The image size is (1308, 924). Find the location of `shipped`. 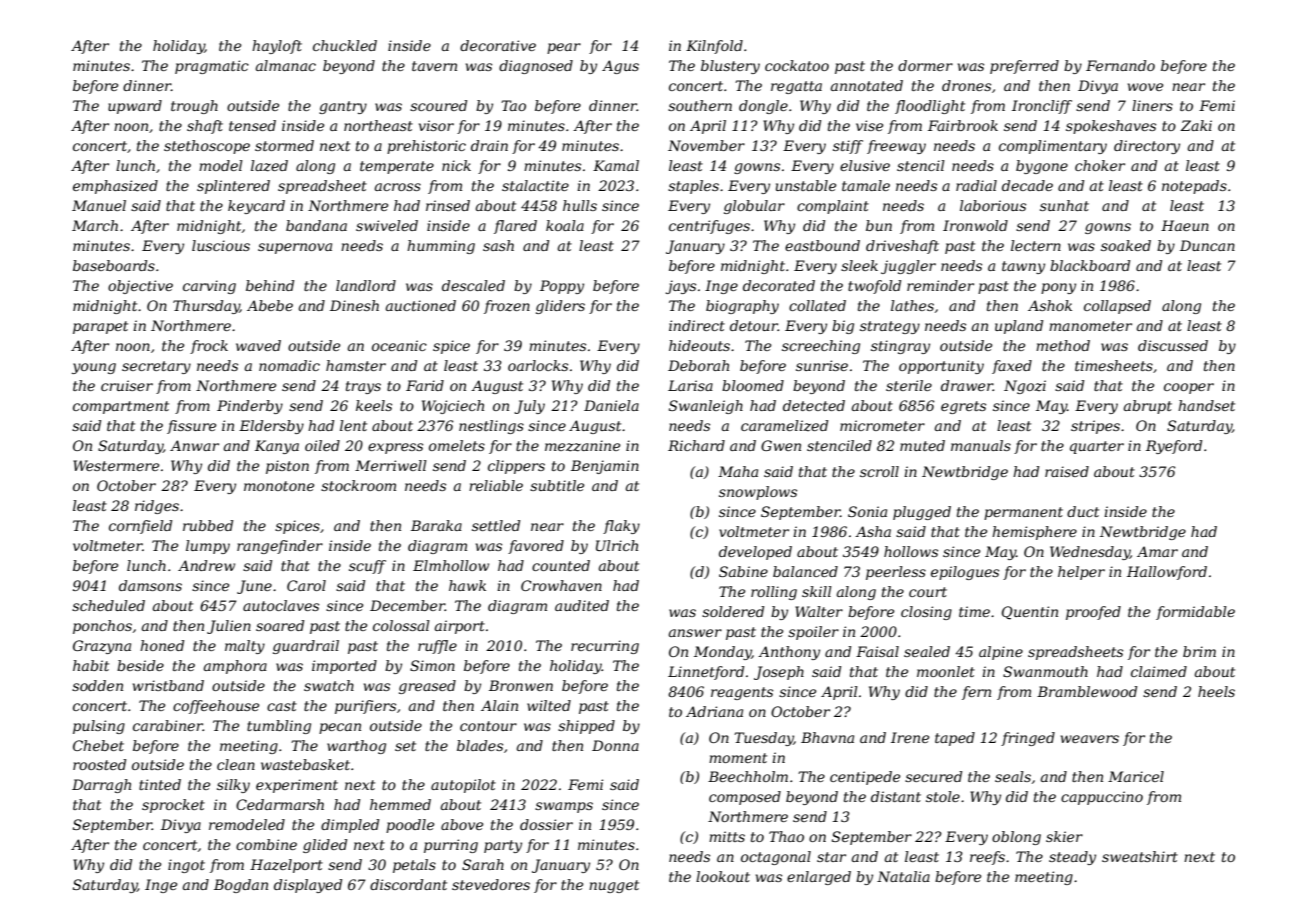

shipped is located at coordinates (586, 727).
